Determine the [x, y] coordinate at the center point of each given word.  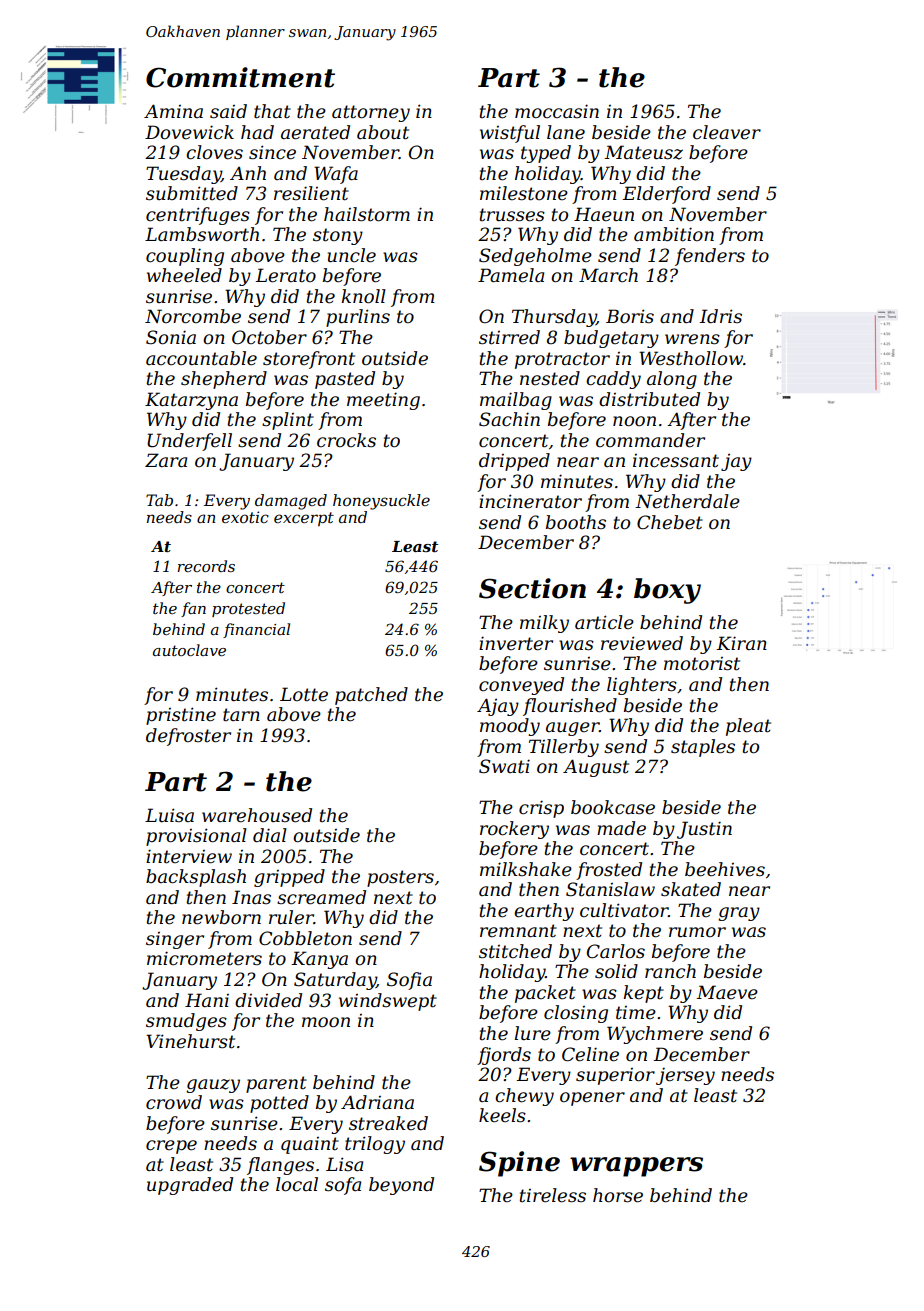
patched [371, 696]
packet [545, 994]
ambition [674, 234]
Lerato [285, 275]
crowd [174, 1102]
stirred [509, 337]
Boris [630, 316]
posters [400, 878]
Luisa [169, 815]
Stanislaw [610, 889]
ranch [670, 971]
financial [256, 630]
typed [546, 154]
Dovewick [189, 132]
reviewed [642, 643]
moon [326, 1022]
